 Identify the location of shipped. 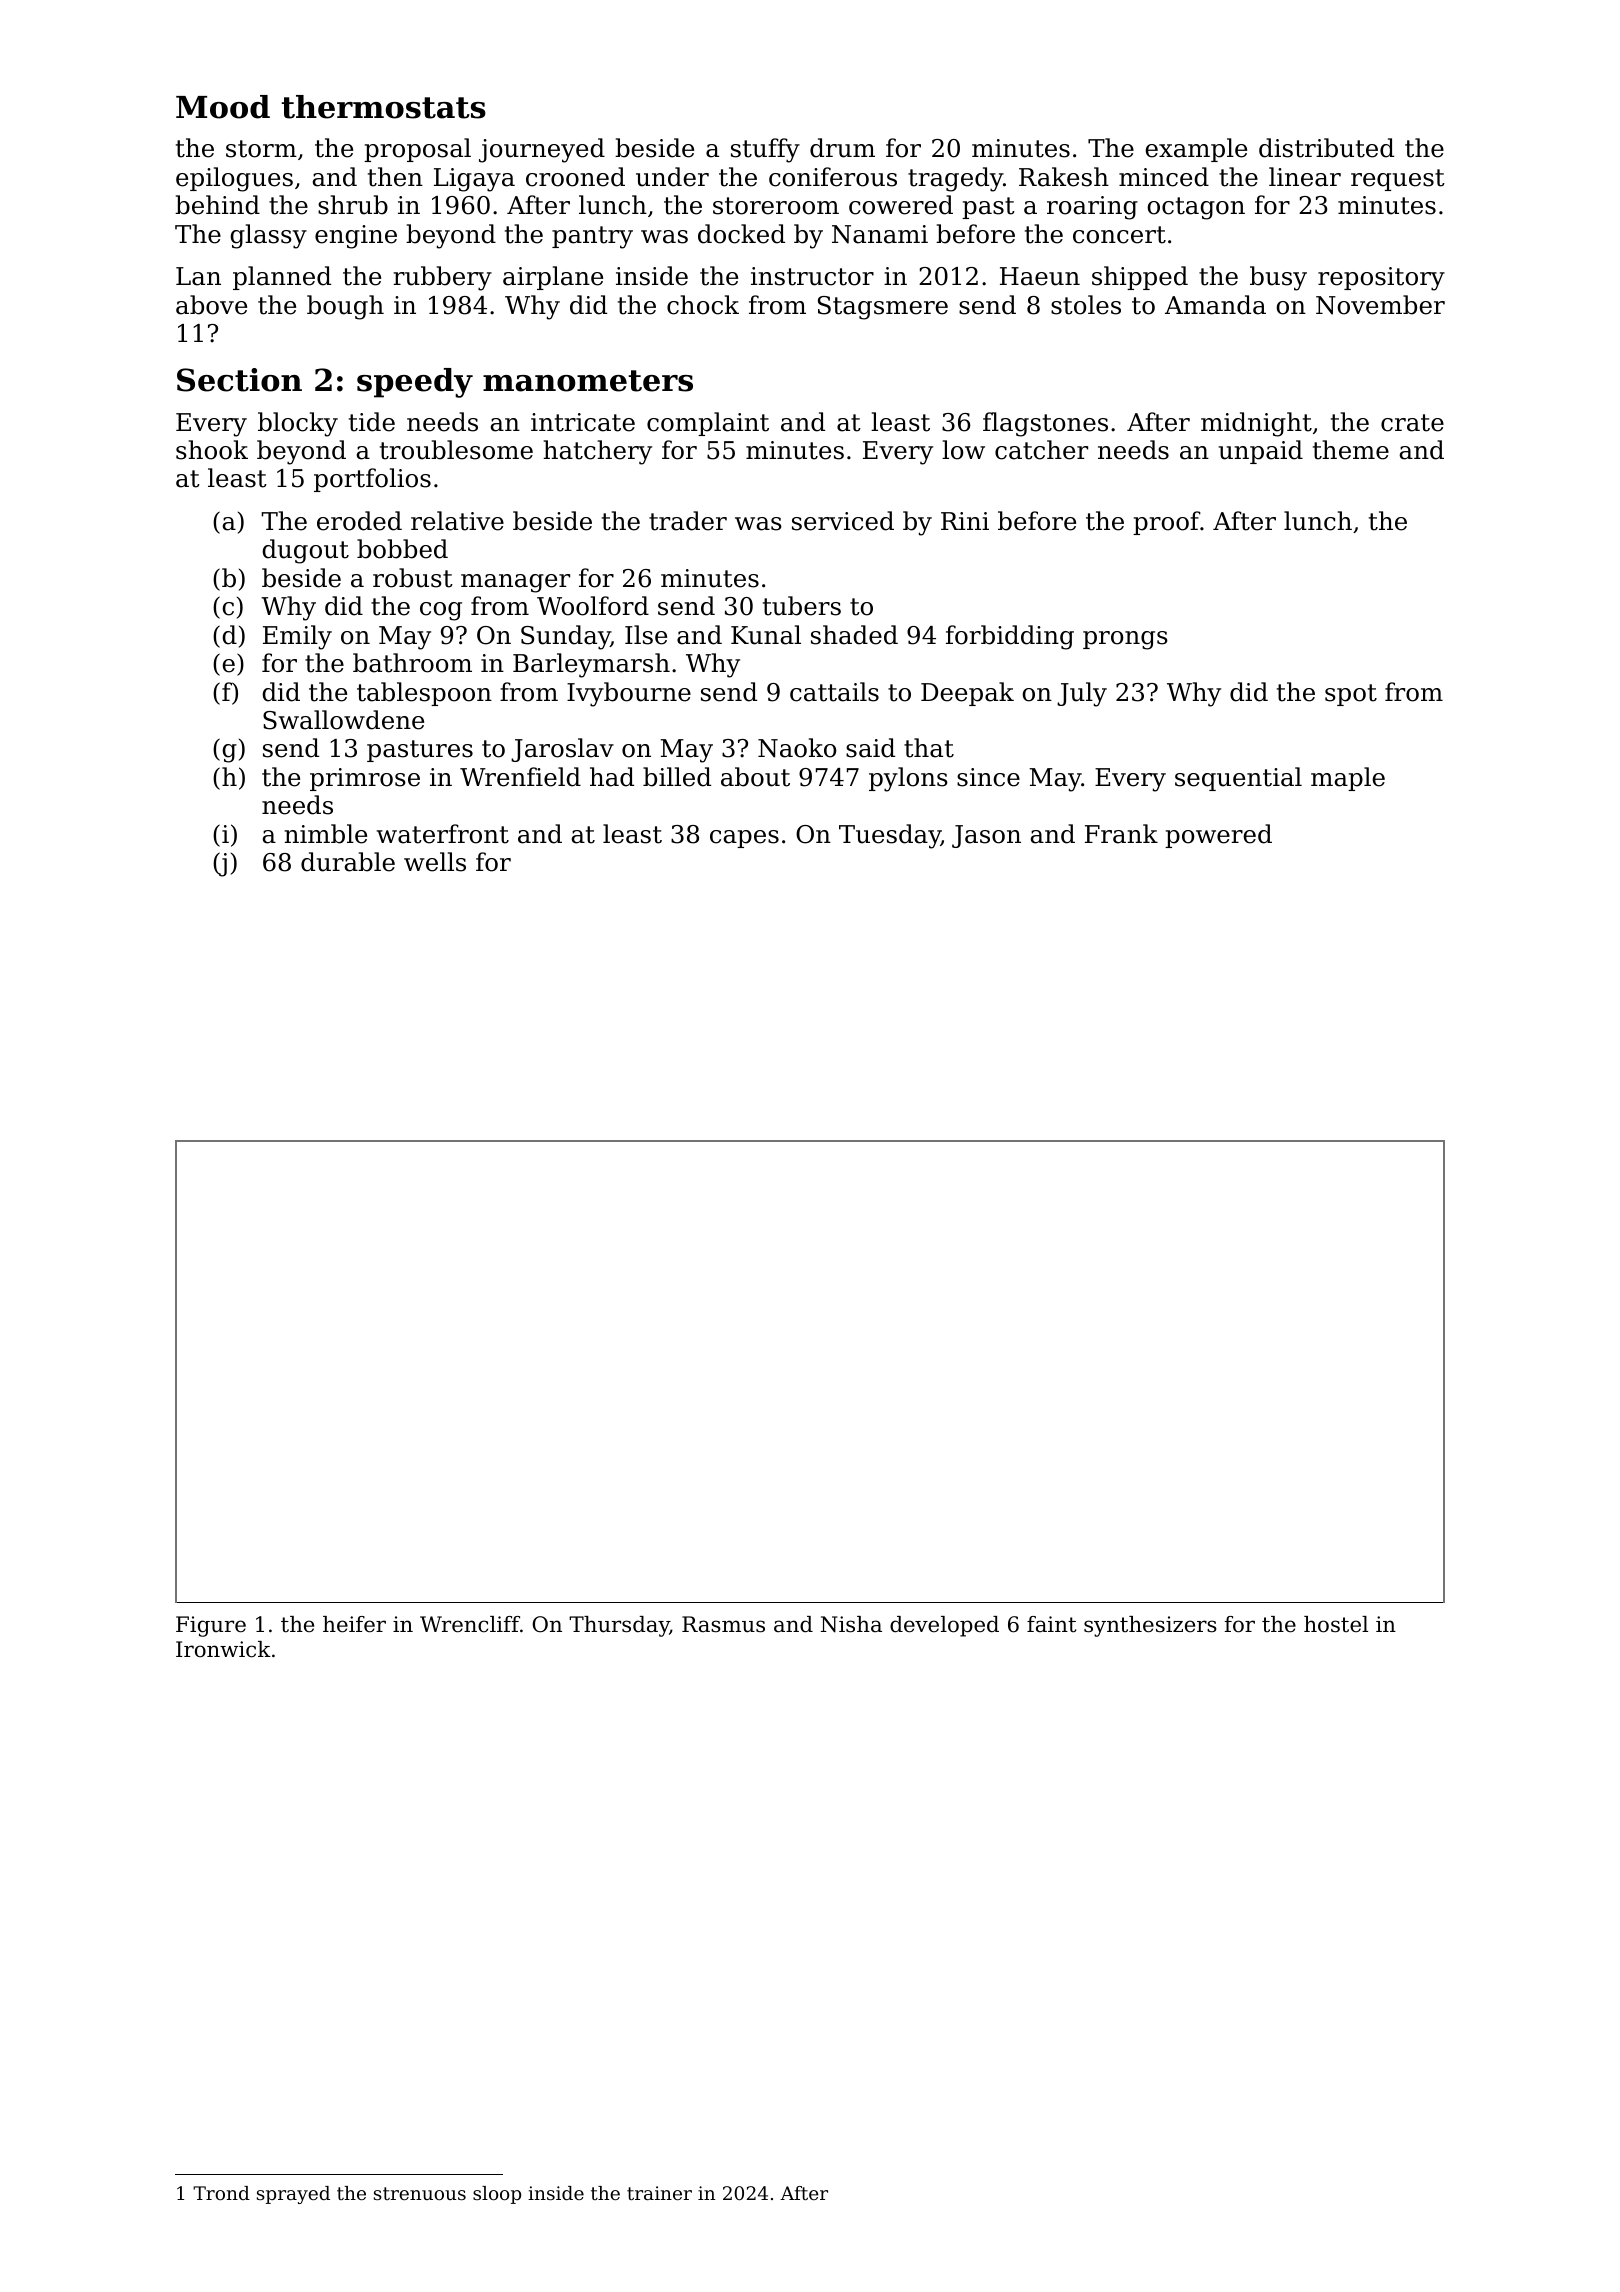
(1140, 278).
